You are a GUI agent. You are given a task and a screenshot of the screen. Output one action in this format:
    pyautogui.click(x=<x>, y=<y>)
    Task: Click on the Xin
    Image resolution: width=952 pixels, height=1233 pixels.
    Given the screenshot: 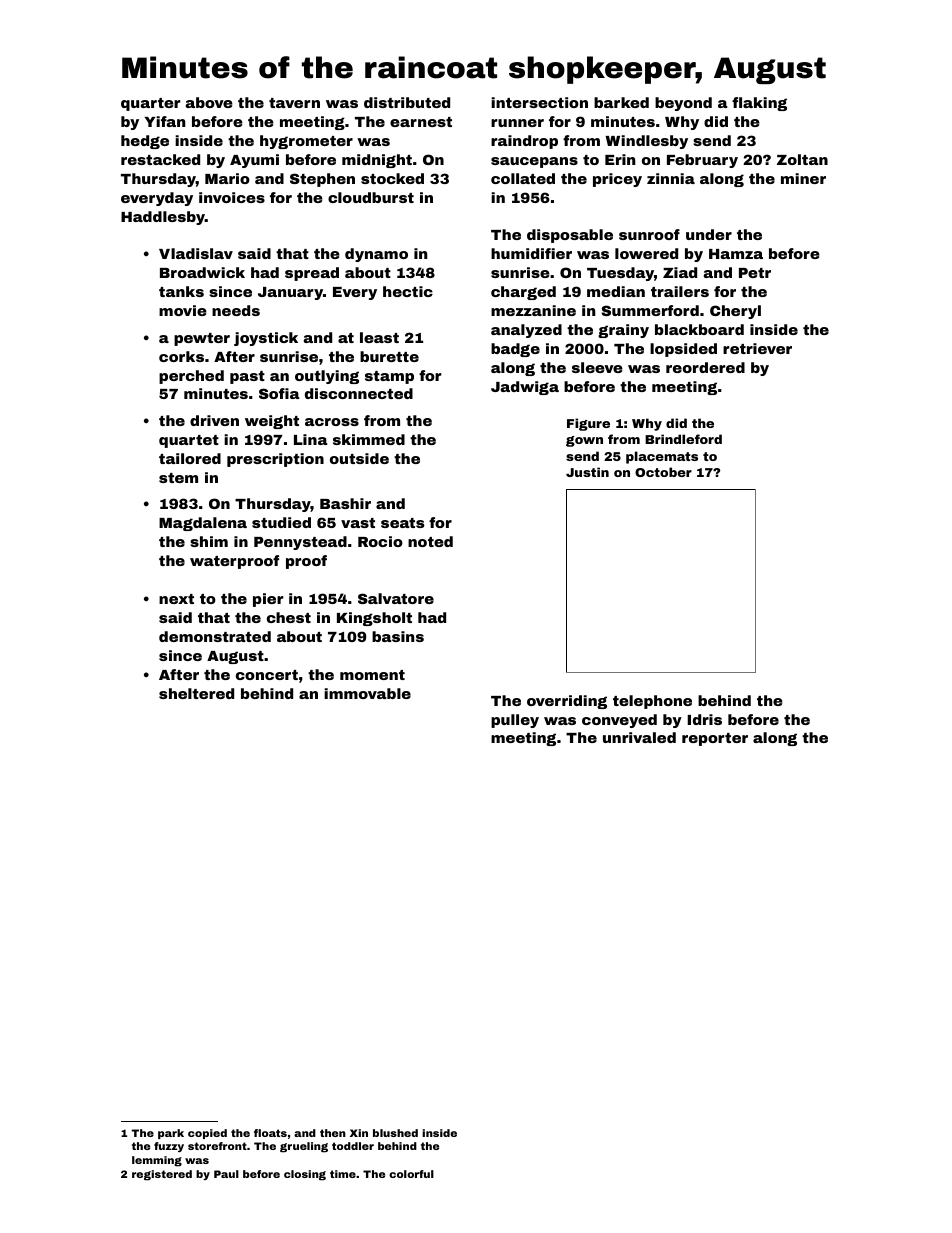 What is the action you would take?
    pyautogui.click(x=359, y=1133)
